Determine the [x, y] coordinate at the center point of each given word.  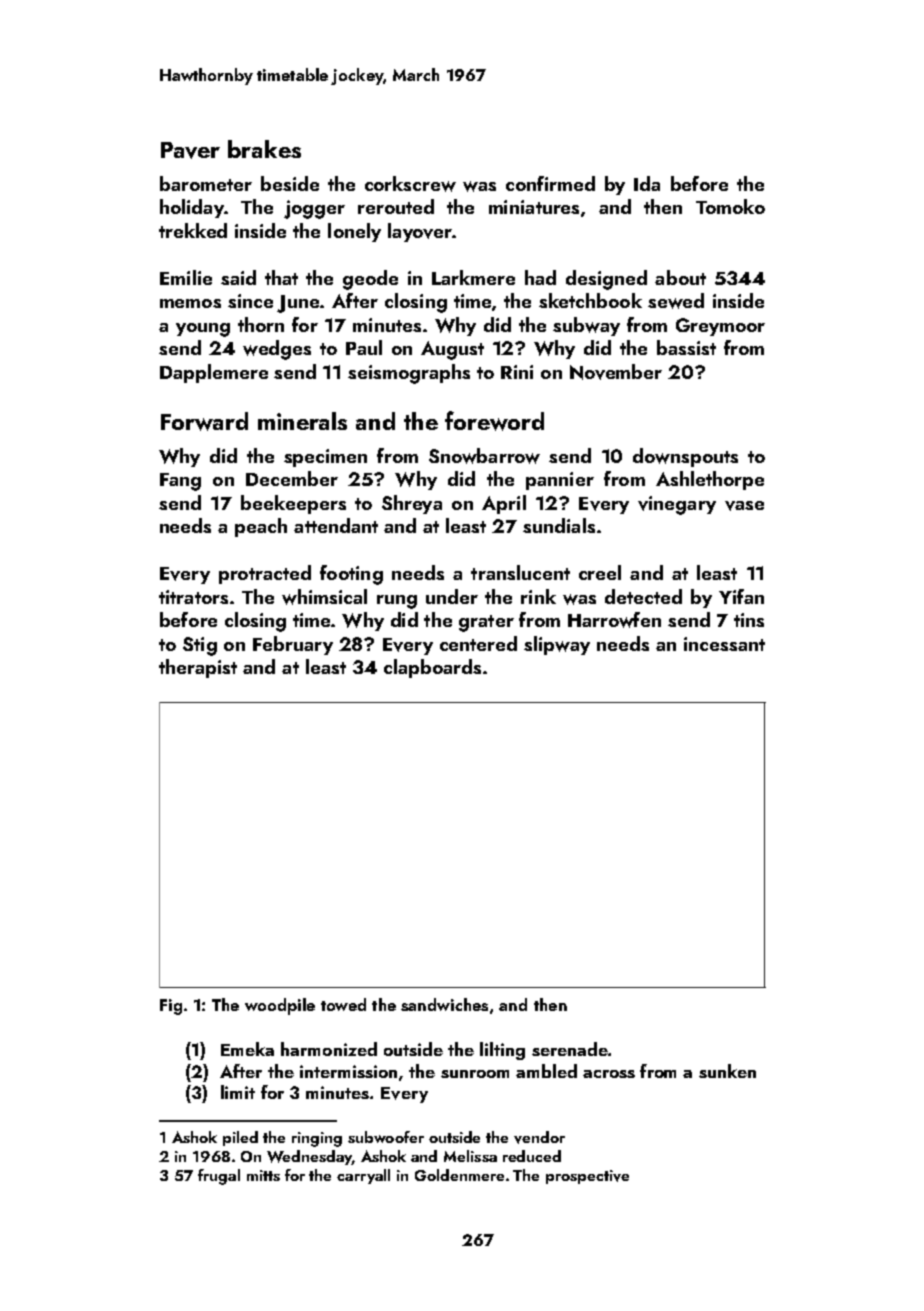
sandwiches [444, 1004]
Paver [190, 150]
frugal [219, 1177]
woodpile [280, 1006]
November [616, 372]
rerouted [396, 206]
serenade [570, 1049]
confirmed [550, 183]
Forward [204, 421]
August [452, 350]
